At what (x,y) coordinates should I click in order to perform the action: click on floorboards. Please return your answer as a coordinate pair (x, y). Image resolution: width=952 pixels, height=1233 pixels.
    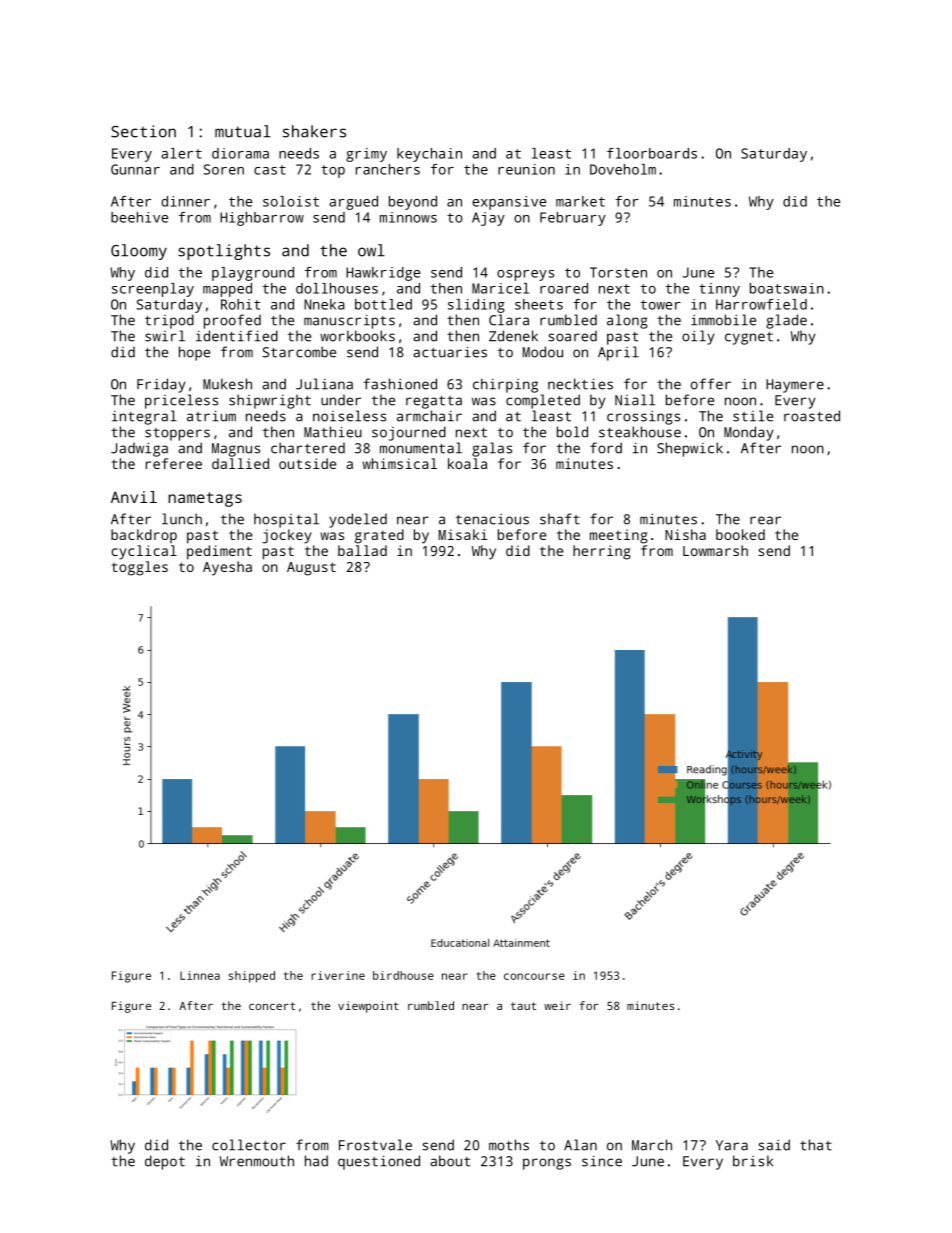
    Looking at the image, I should click on (652, 153).
